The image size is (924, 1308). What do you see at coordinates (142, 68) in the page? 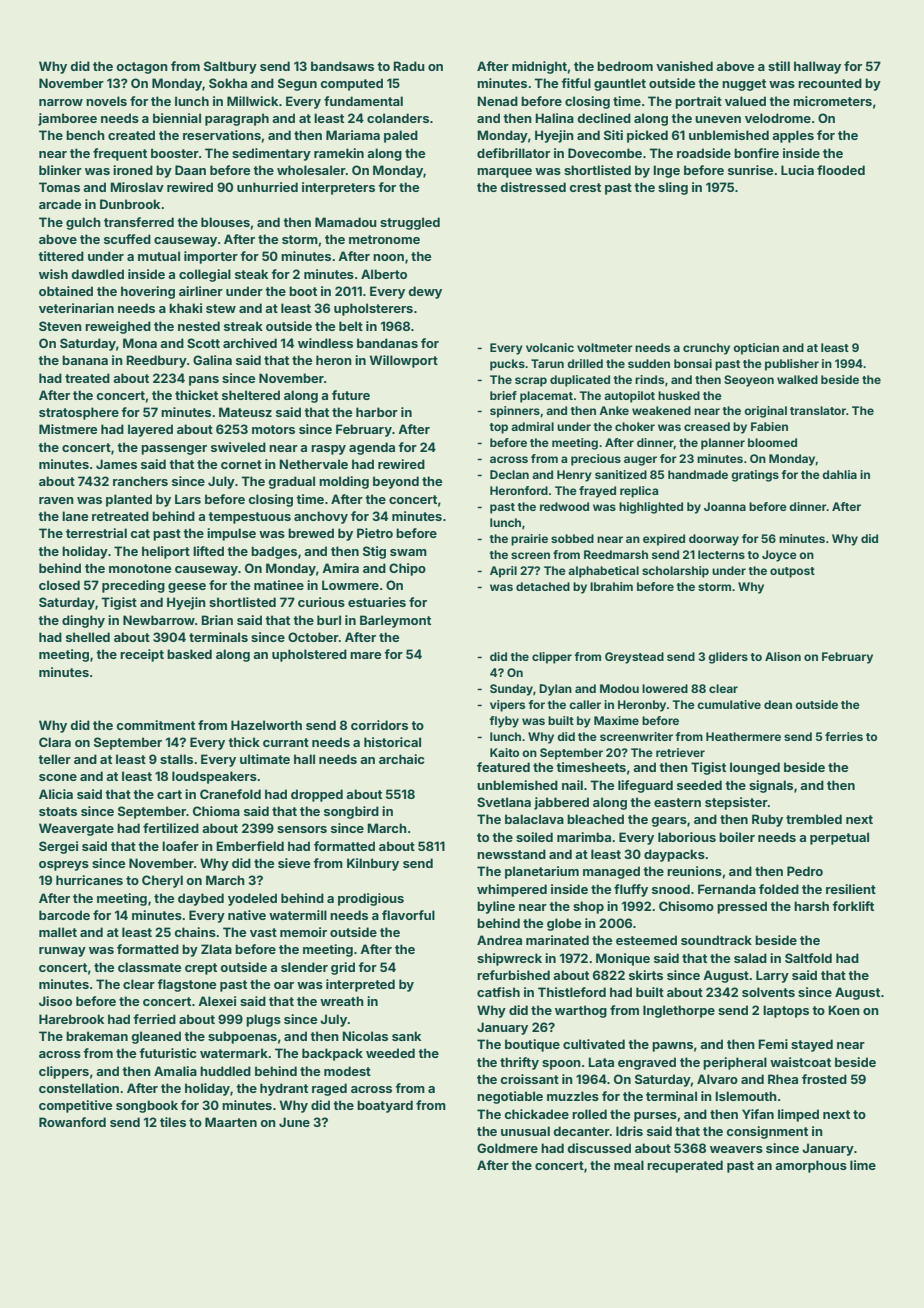
I see `octagon` at bounding box center [142, 68].
